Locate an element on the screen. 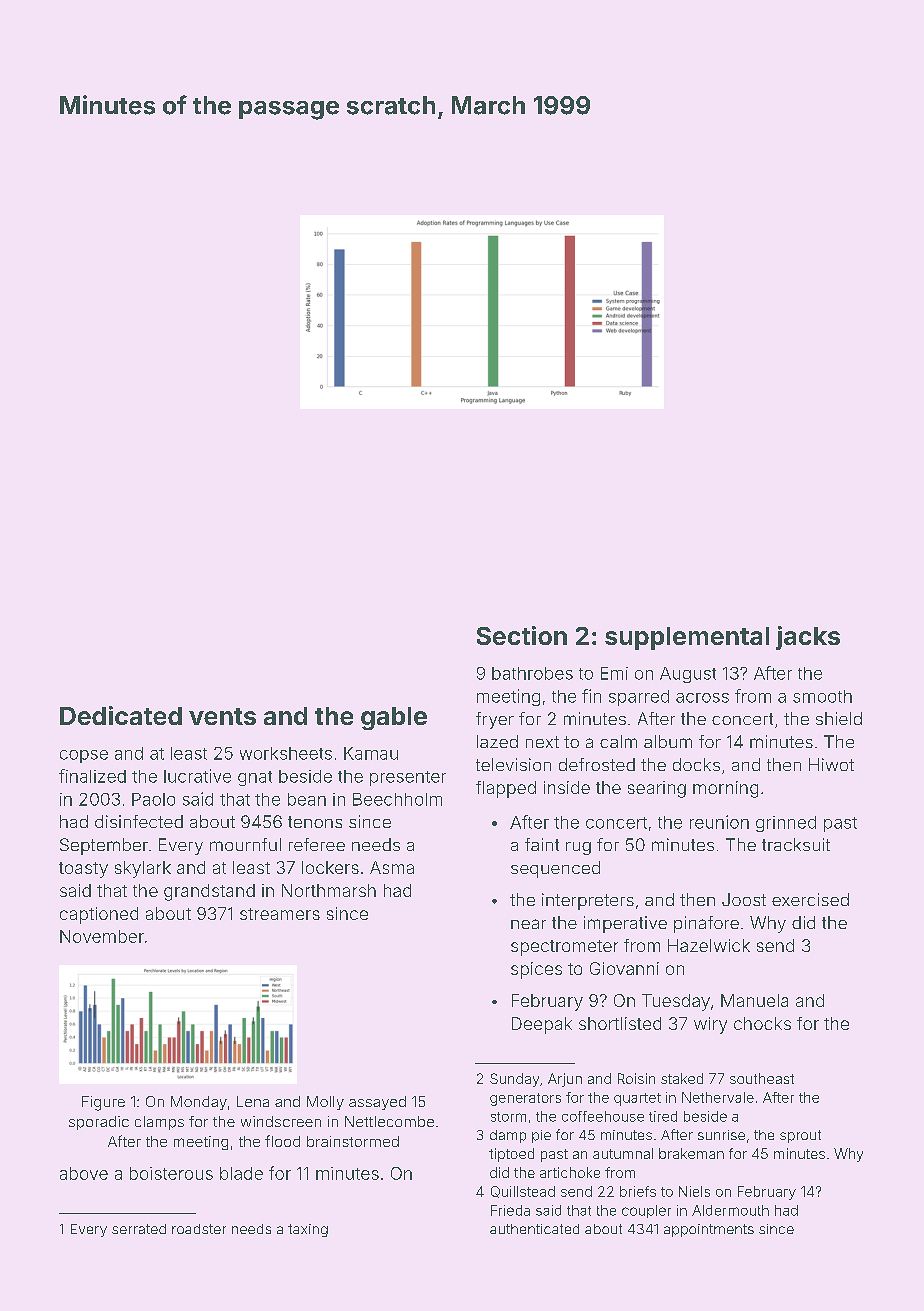 Image resolution: width=924 pixels, height=1311 pixels. jacks is located at coordinates (808, 638).
